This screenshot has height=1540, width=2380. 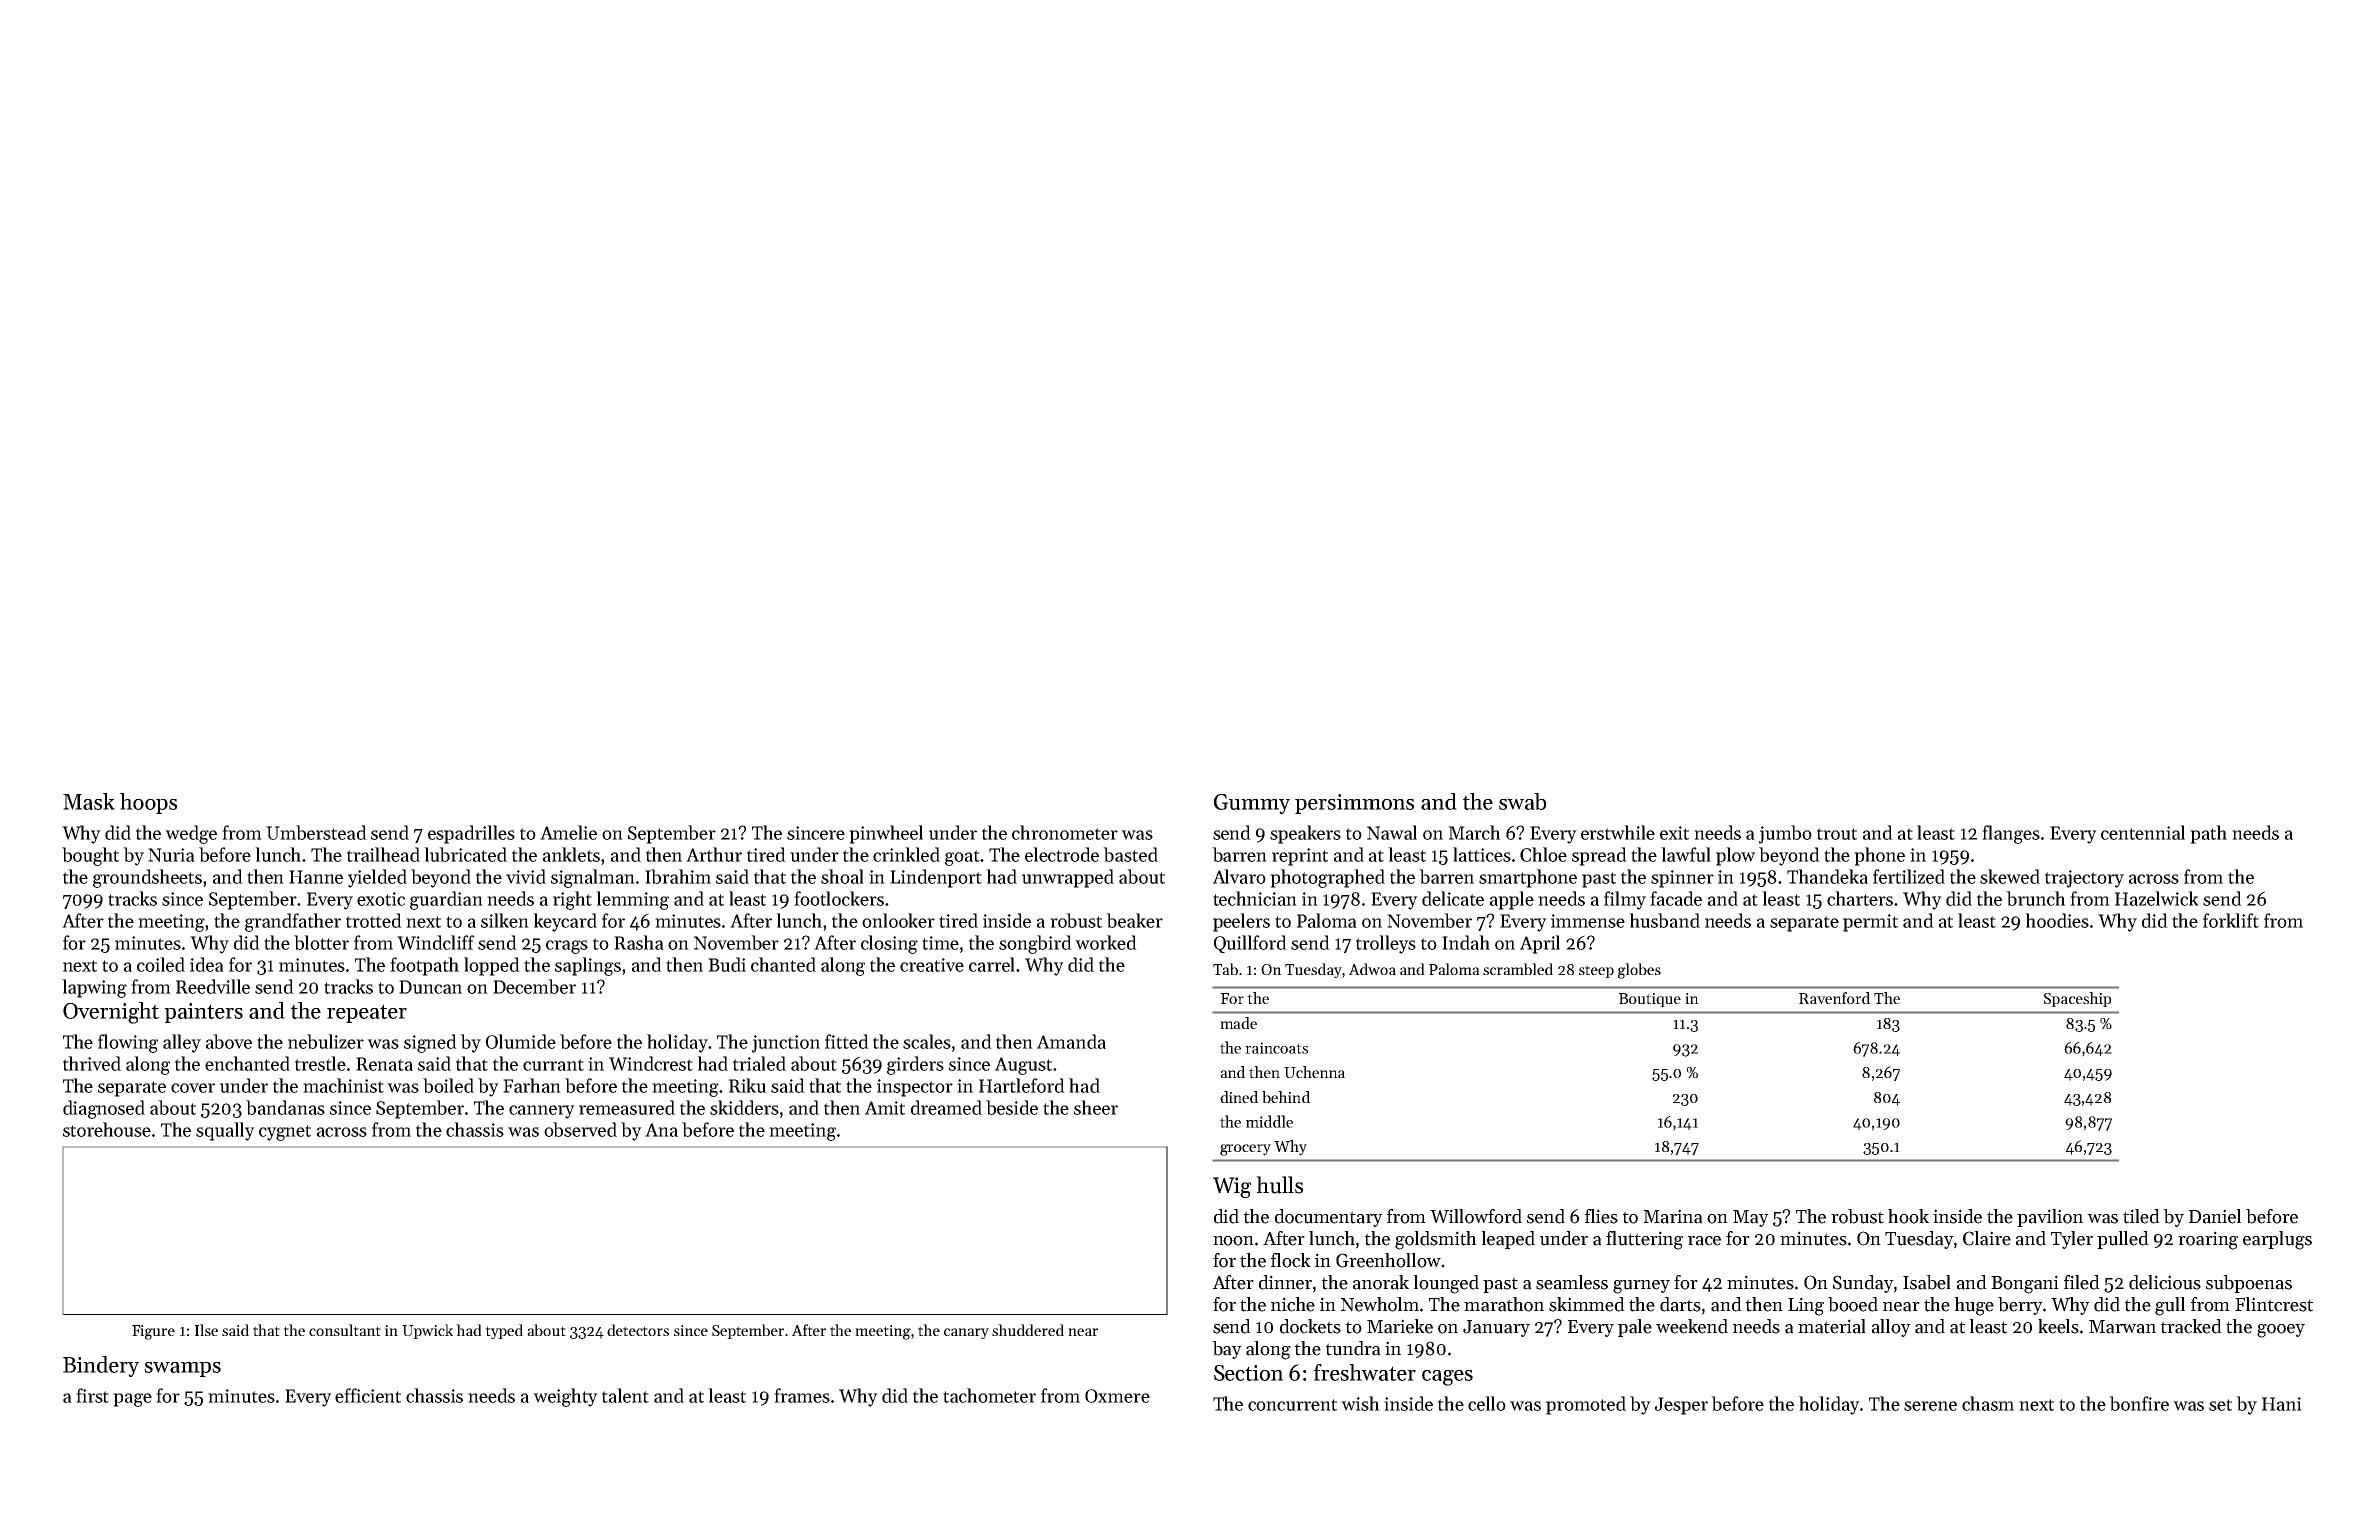 I want to click on Daniel, so click(x=2215, y=1216).
